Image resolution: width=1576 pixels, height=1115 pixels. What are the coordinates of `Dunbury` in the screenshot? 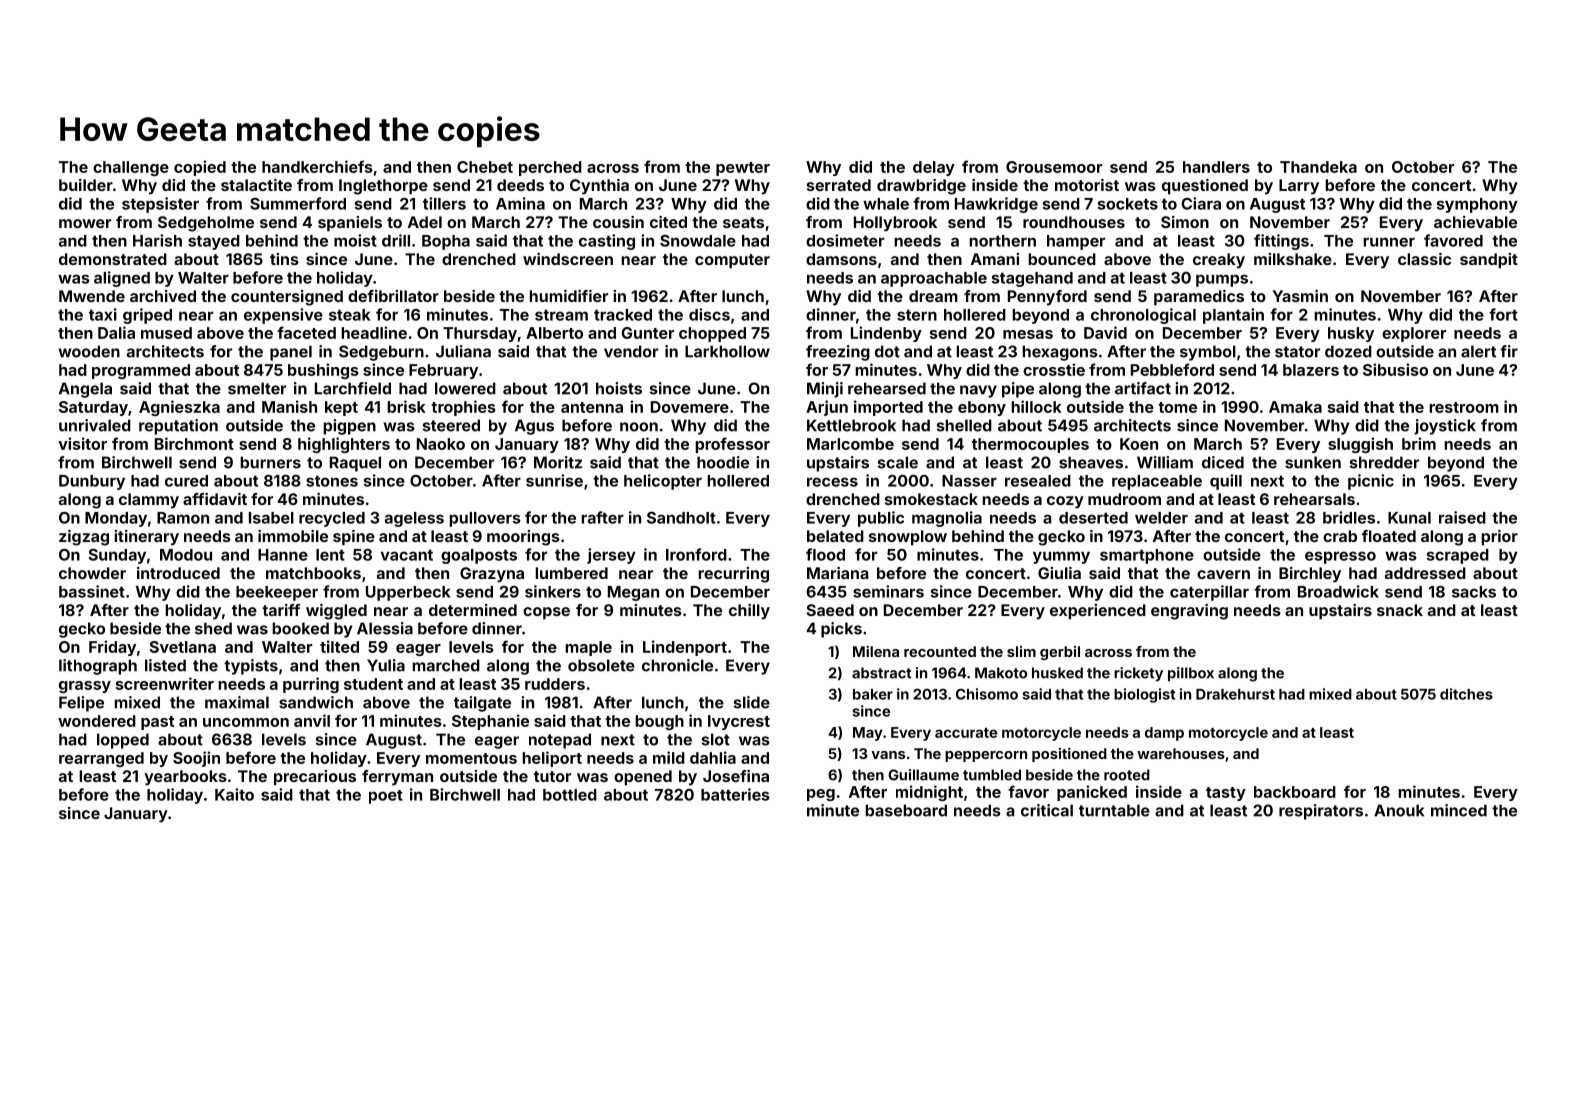 It's located at (92, 482).
